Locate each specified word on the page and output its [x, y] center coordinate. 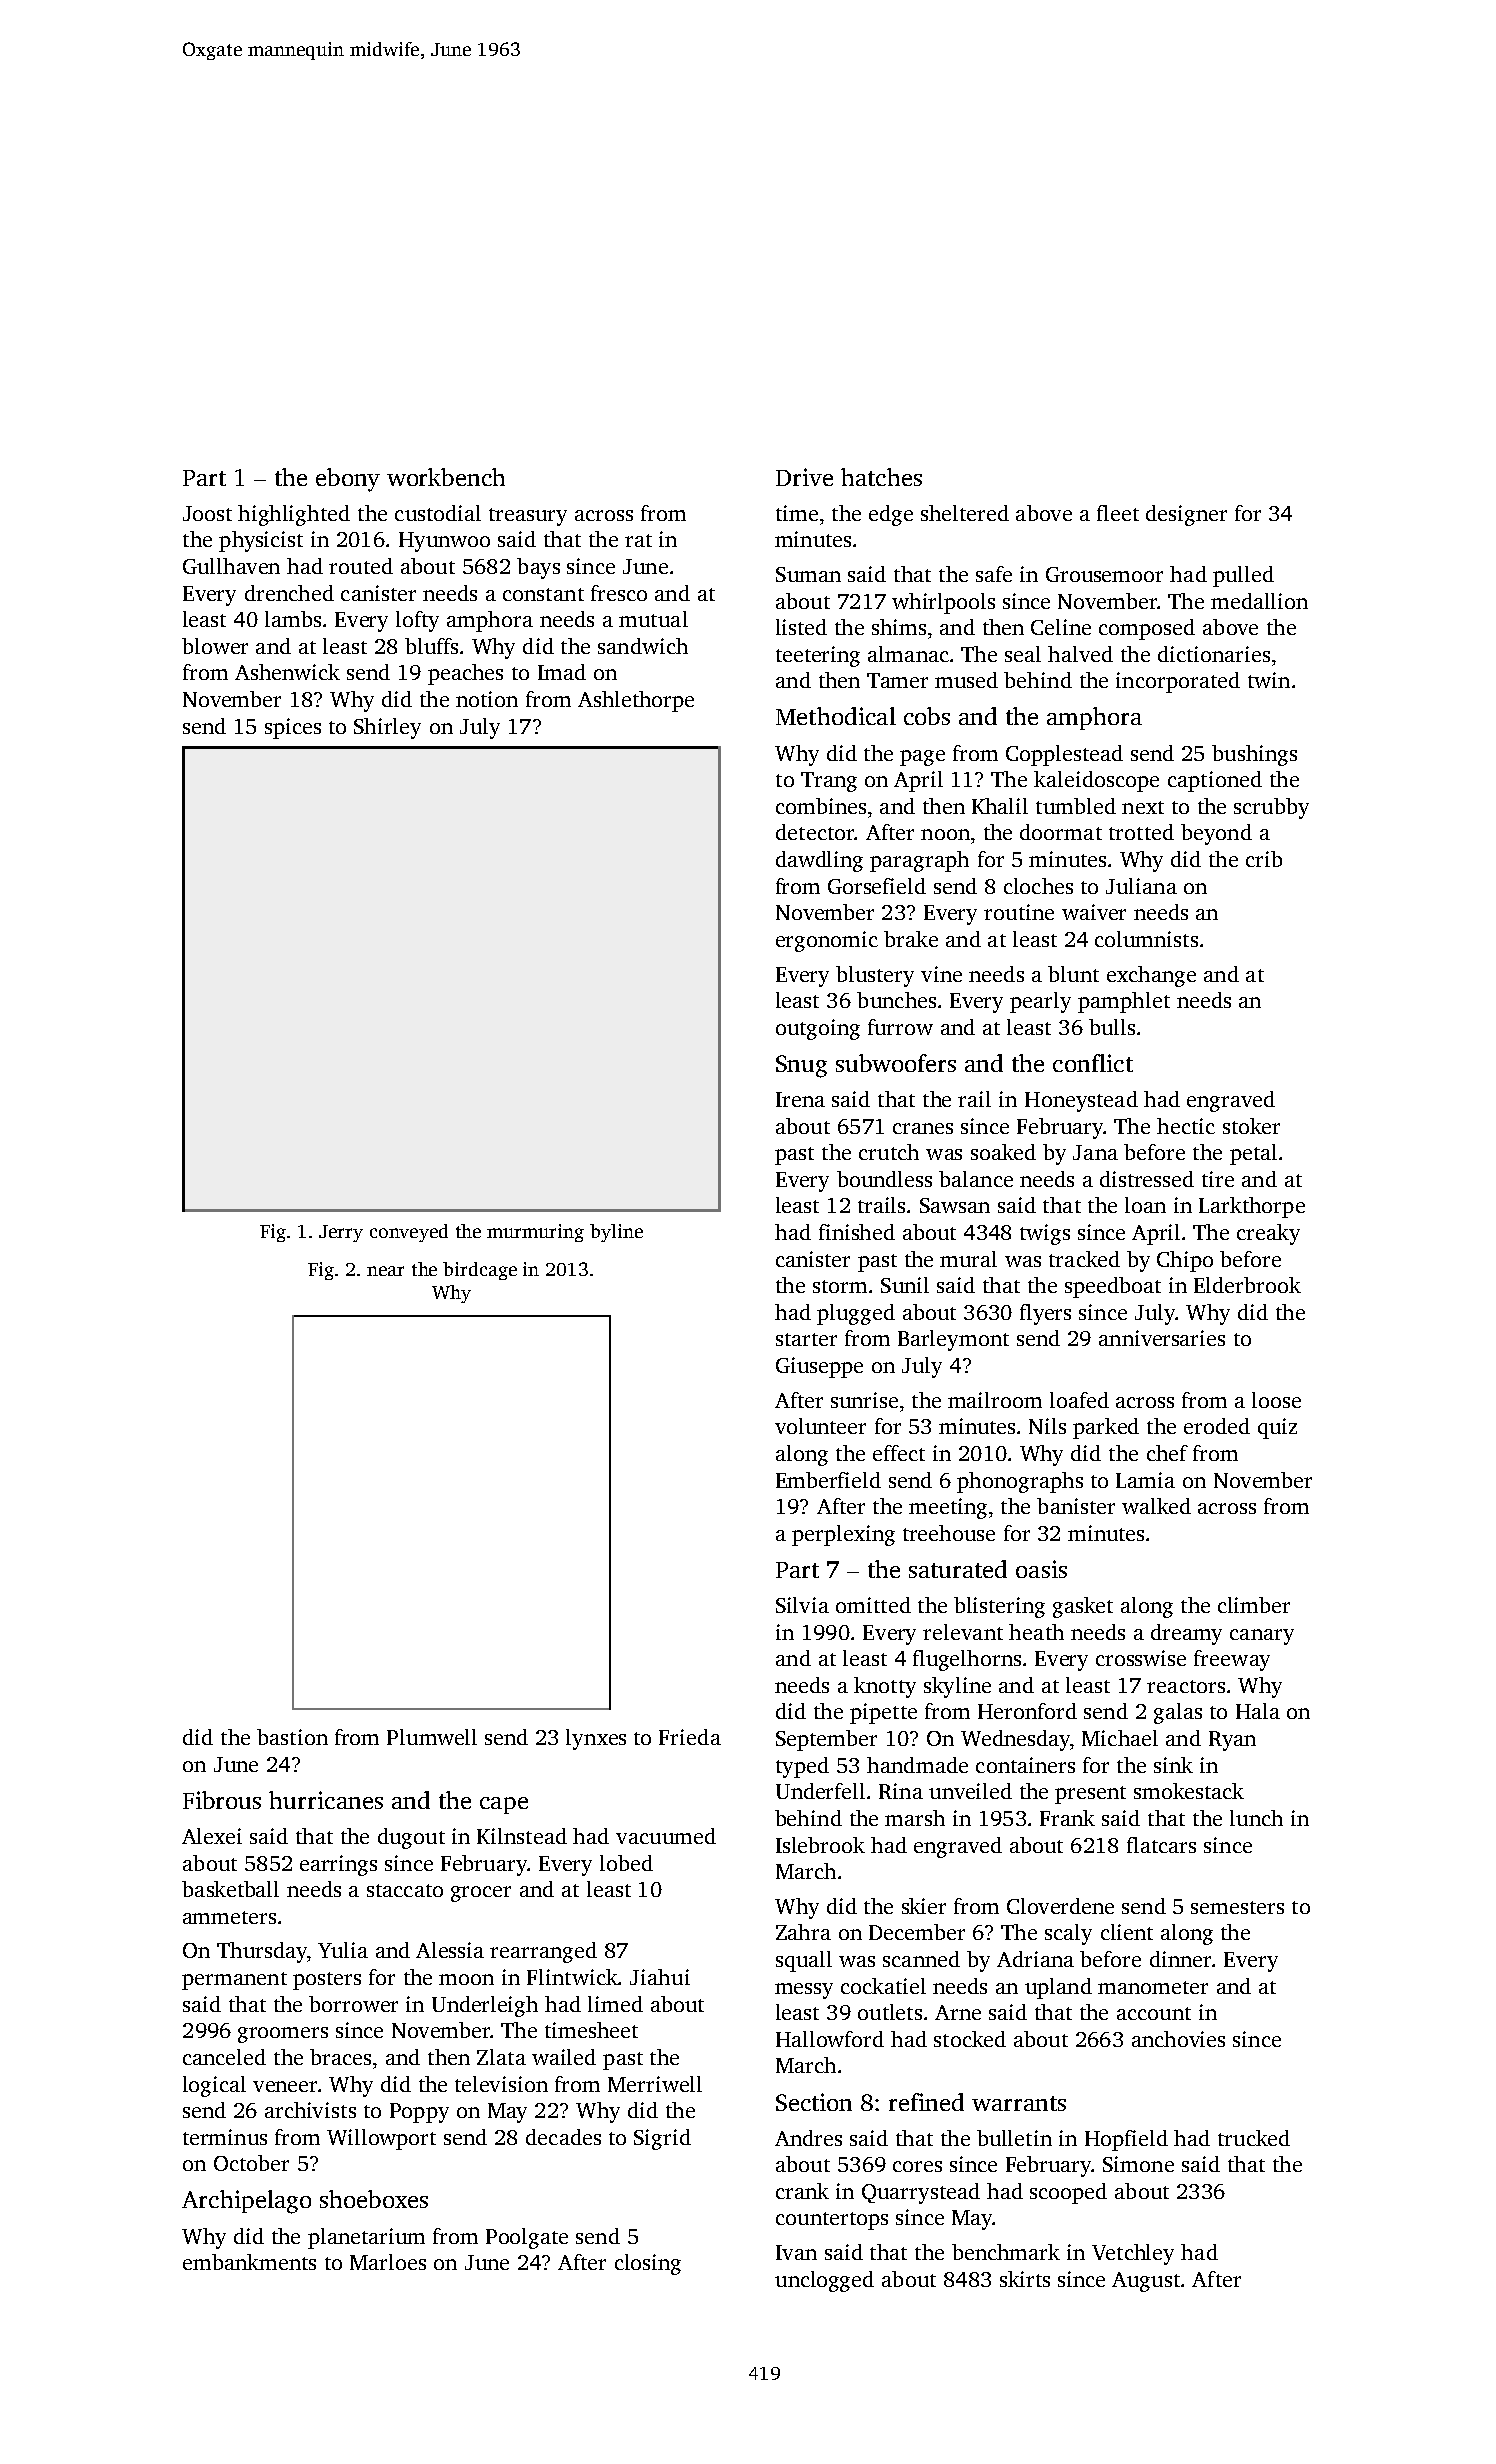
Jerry [341, 1233]
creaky [1268, 1234]
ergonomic [827, 941]
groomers [283, 2035]
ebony [348, 480]
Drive [804, 477]
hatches [881, 477]
